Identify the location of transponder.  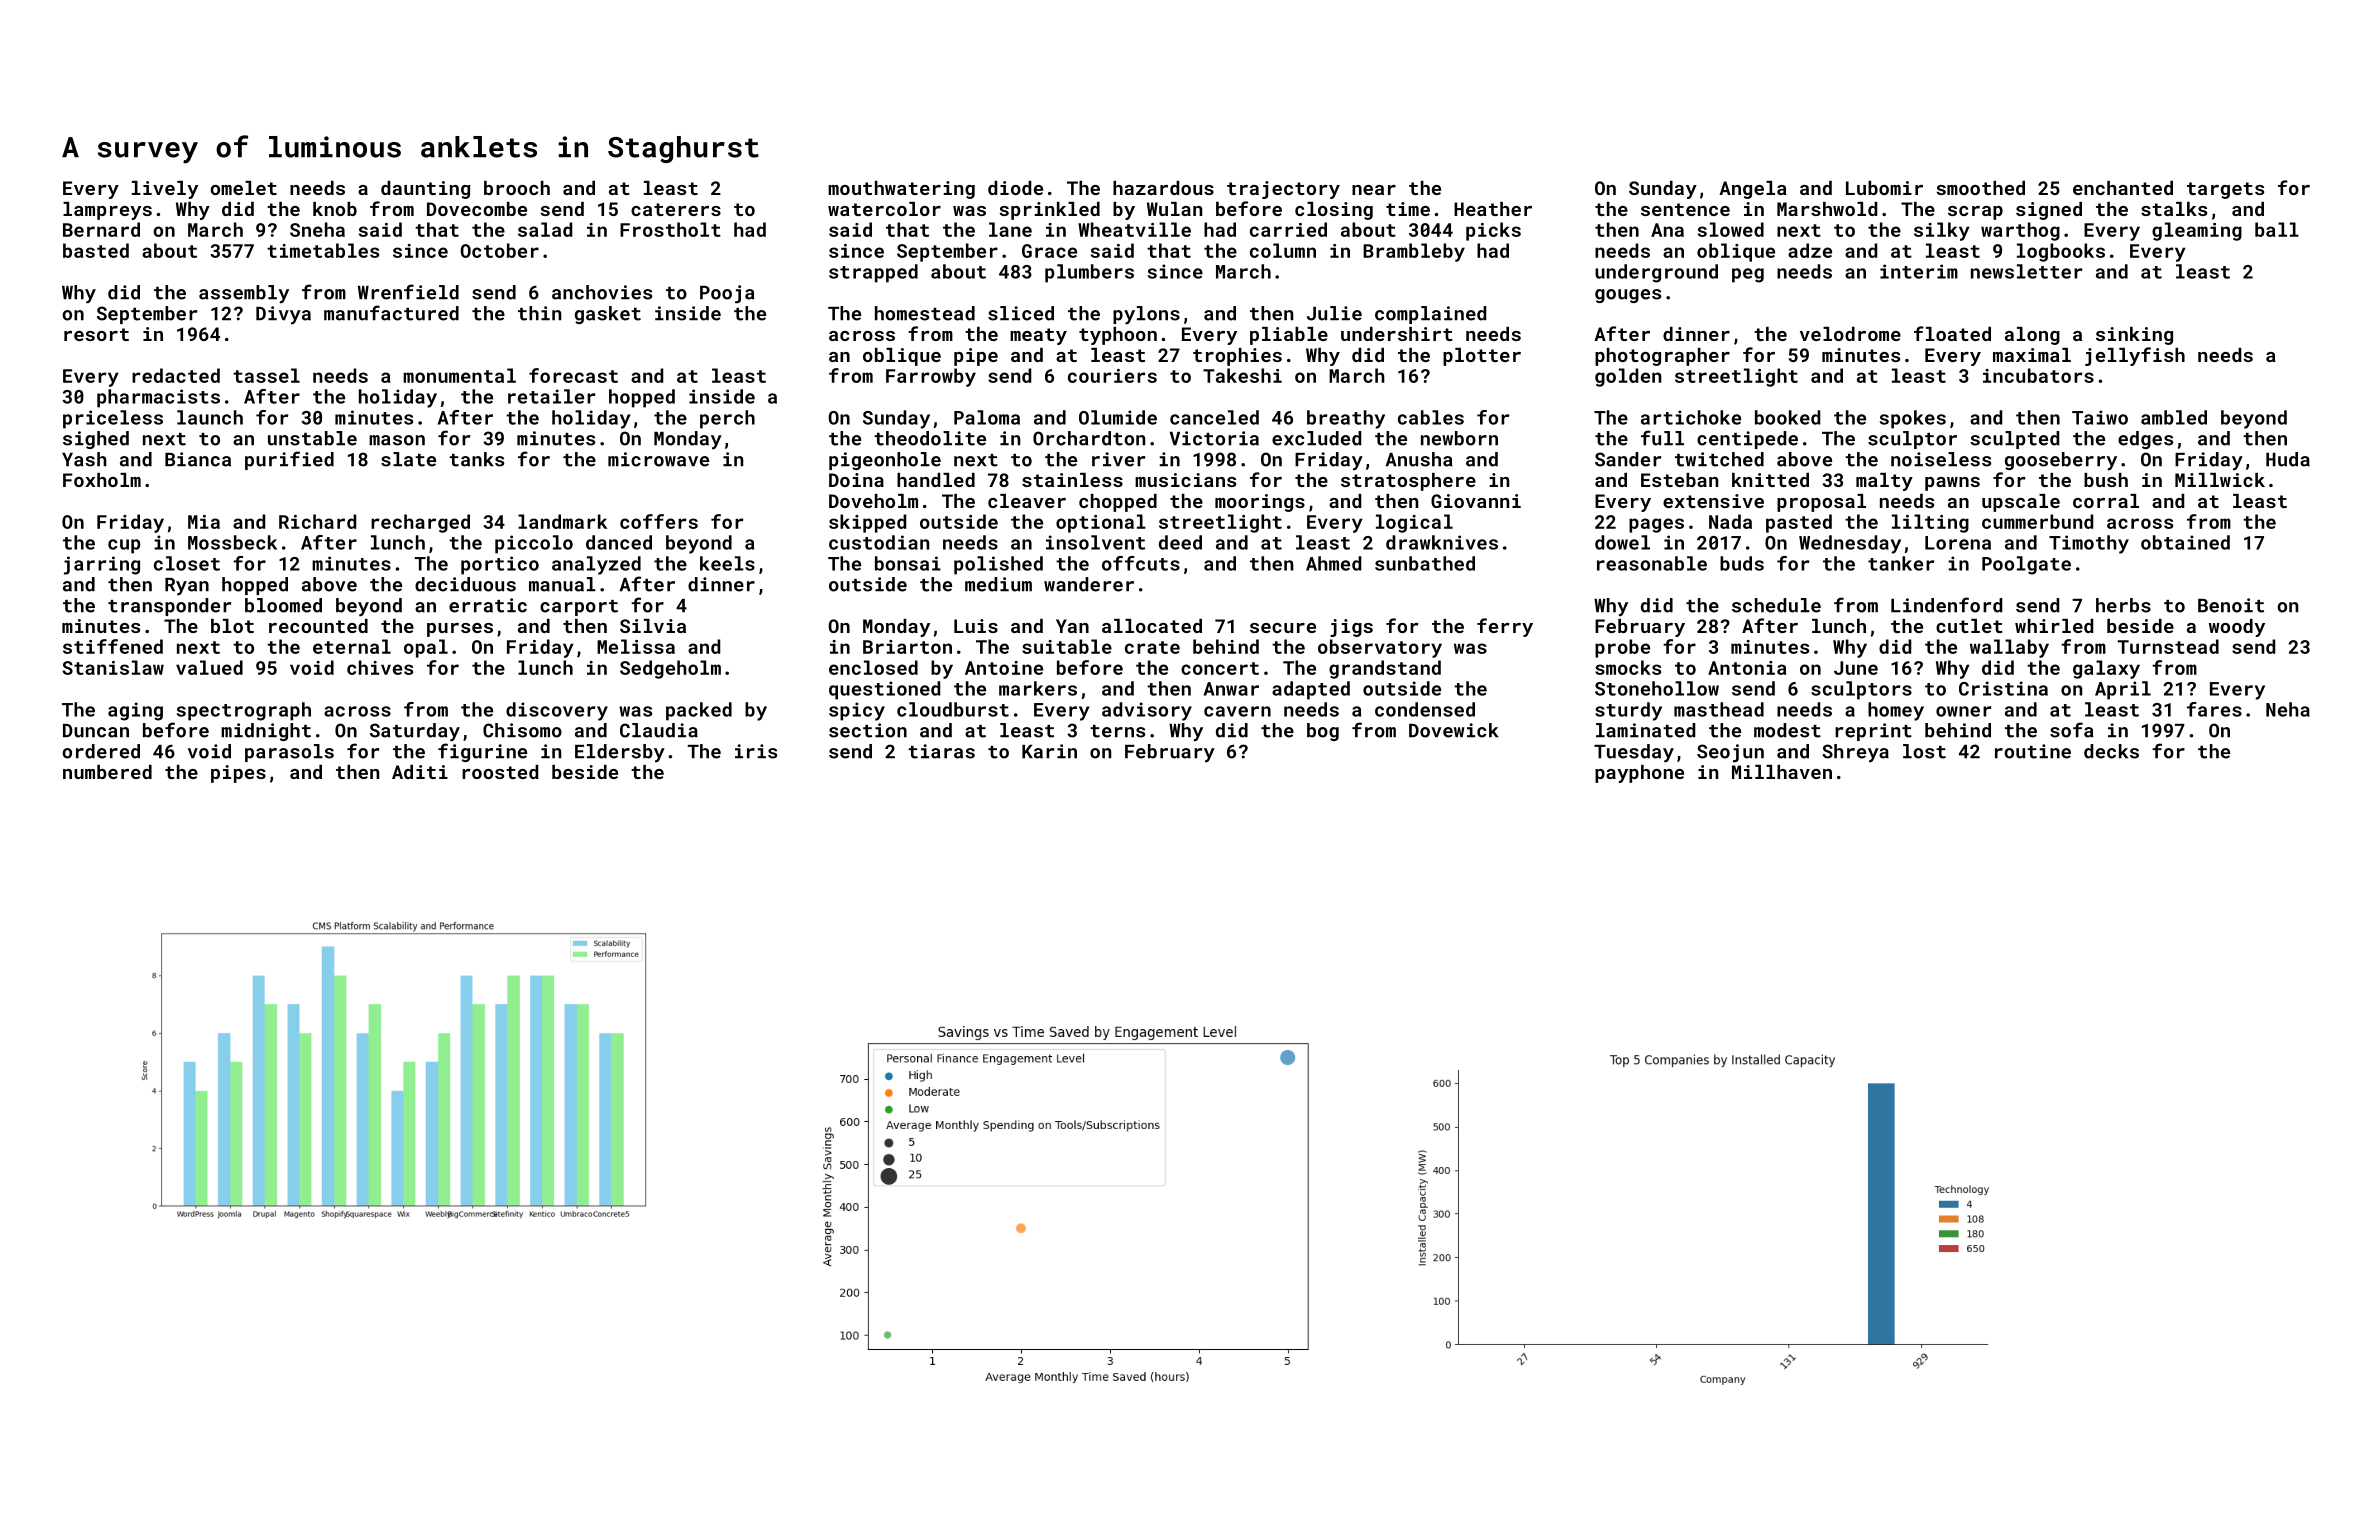
(169, 607).
